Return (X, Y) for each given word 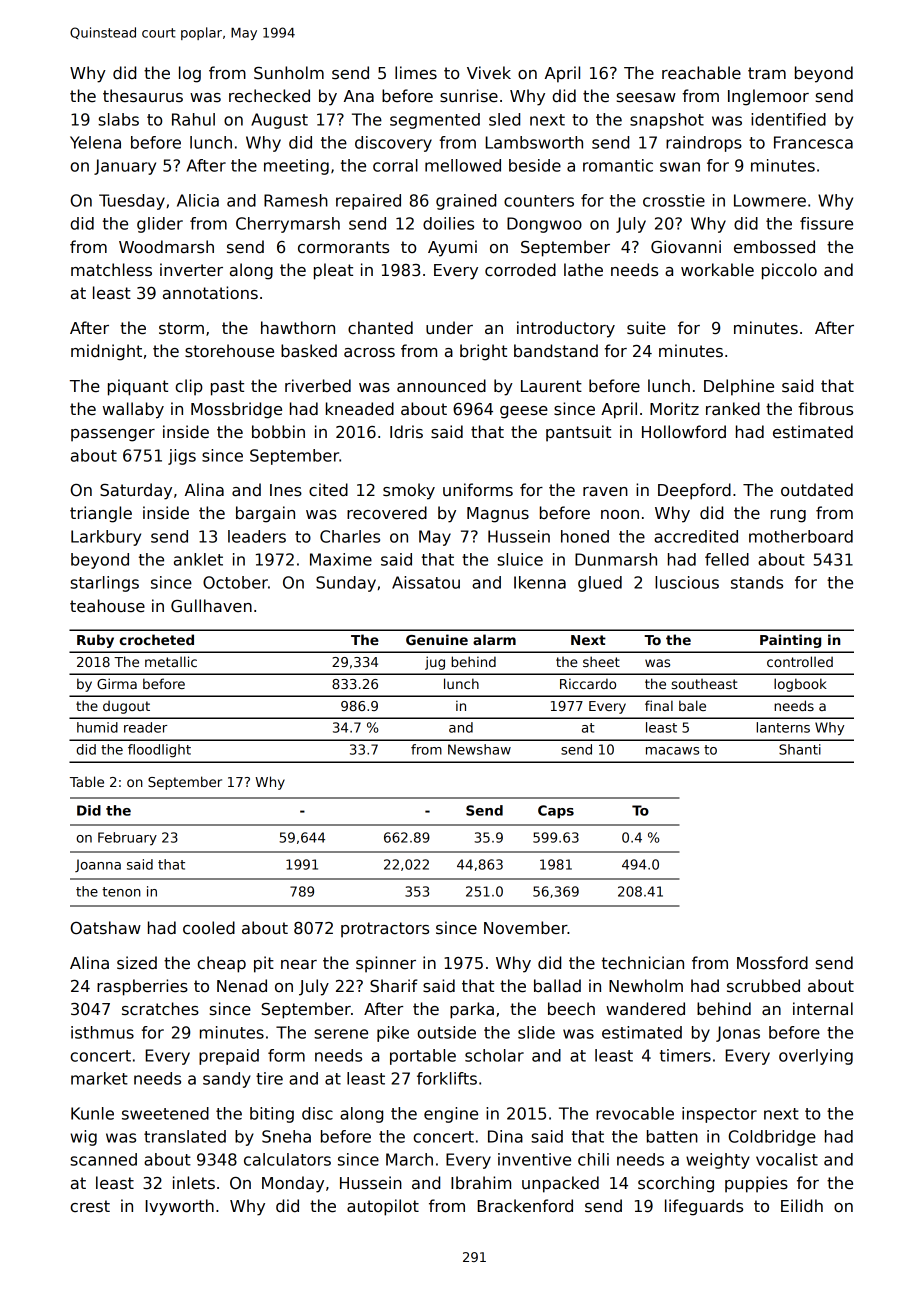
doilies (448, 223)
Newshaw (479, 749)
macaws (672, 751)
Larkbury (106, 538)
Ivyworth (180, 1207)
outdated (817, 490)
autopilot (383, 1207)
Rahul (193, 119)
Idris (406, 432)
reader (145, 727)
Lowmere (770, 200)
